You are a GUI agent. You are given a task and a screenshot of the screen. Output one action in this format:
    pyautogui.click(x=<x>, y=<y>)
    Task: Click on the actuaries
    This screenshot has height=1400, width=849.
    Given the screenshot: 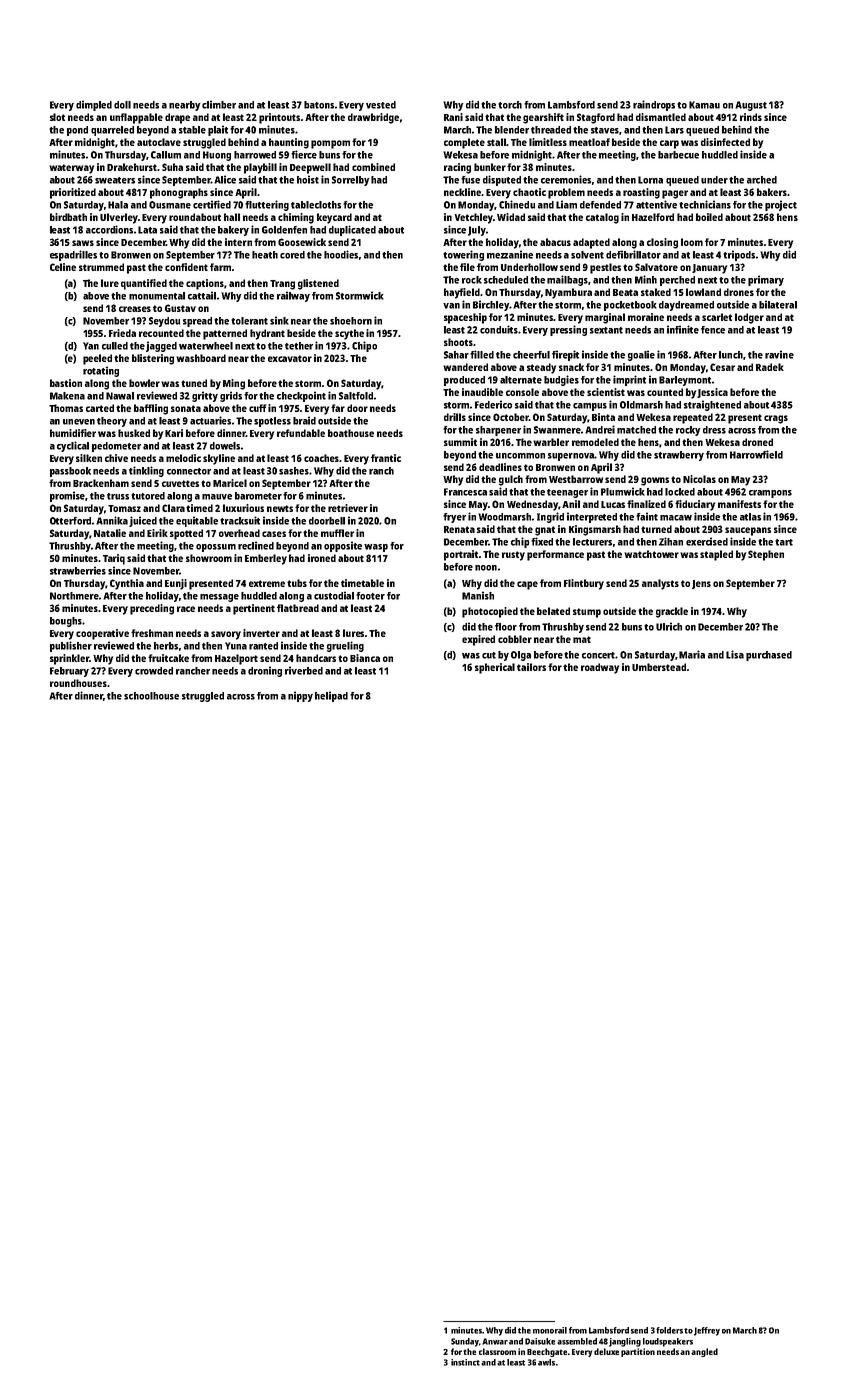 What is the action you would take?
    pyautogui.click(x=210, y=420)
